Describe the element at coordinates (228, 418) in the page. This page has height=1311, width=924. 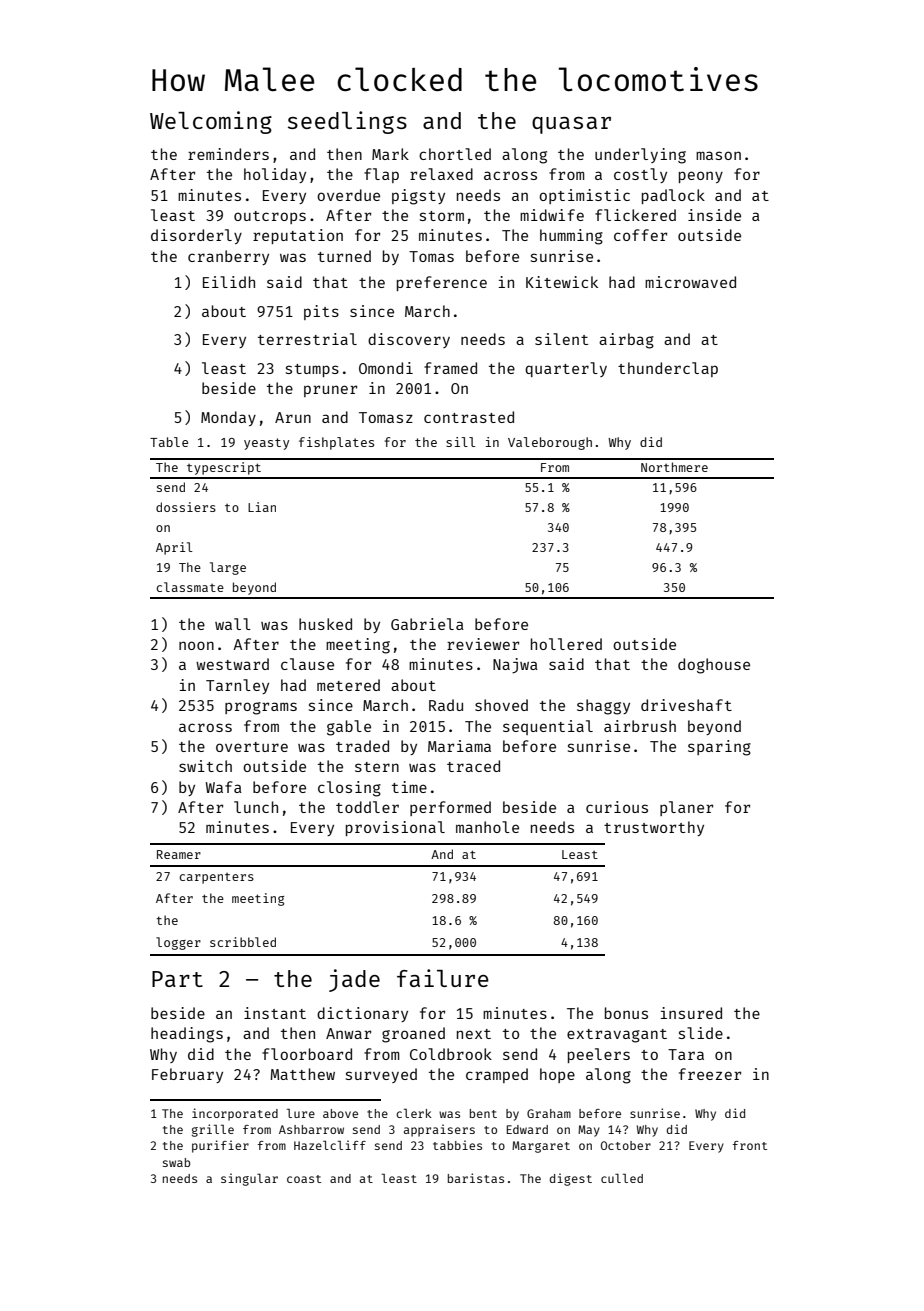
I see `Monday` at that location.
